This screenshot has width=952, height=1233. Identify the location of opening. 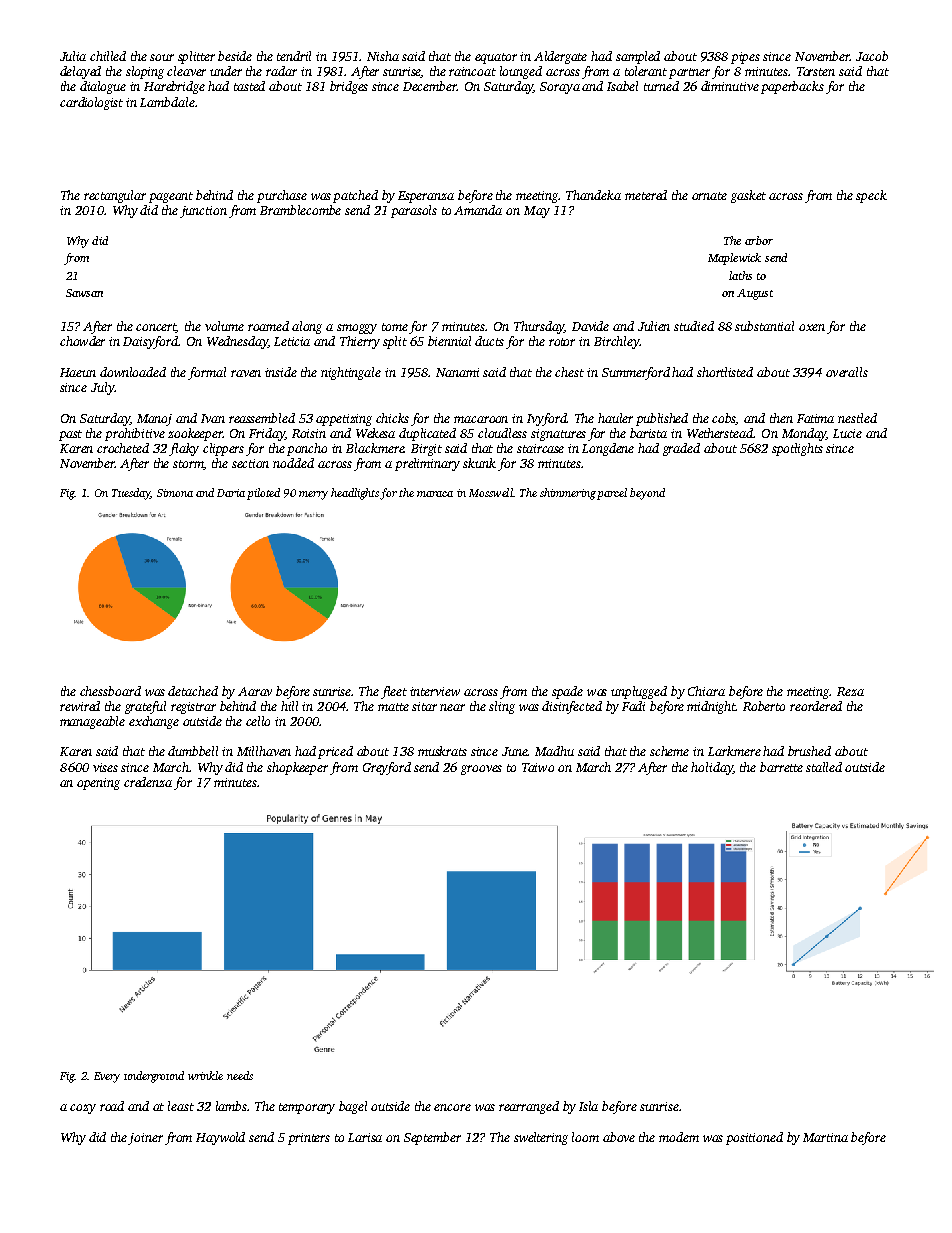
(98, 784).
